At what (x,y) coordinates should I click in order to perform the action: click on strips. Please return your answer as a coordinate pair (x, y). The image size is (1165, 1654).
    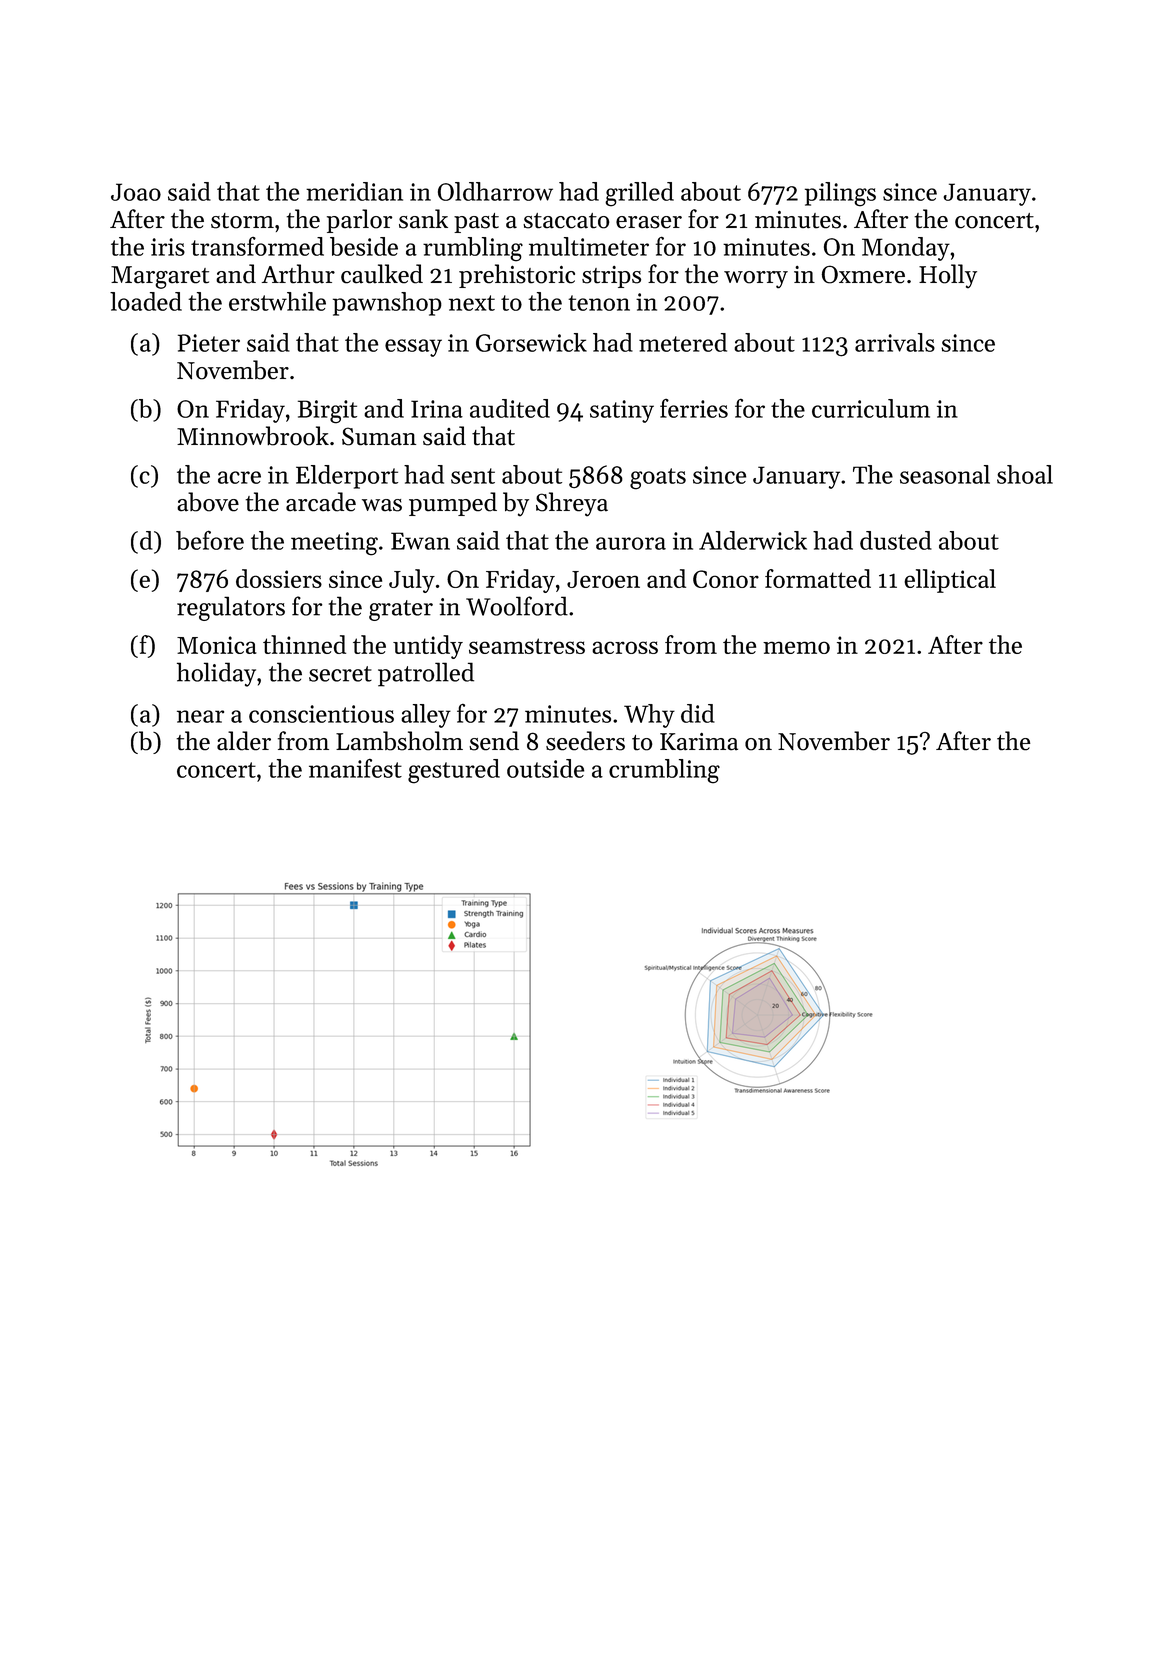
    Looking at the image, I should click on (611, 277).
